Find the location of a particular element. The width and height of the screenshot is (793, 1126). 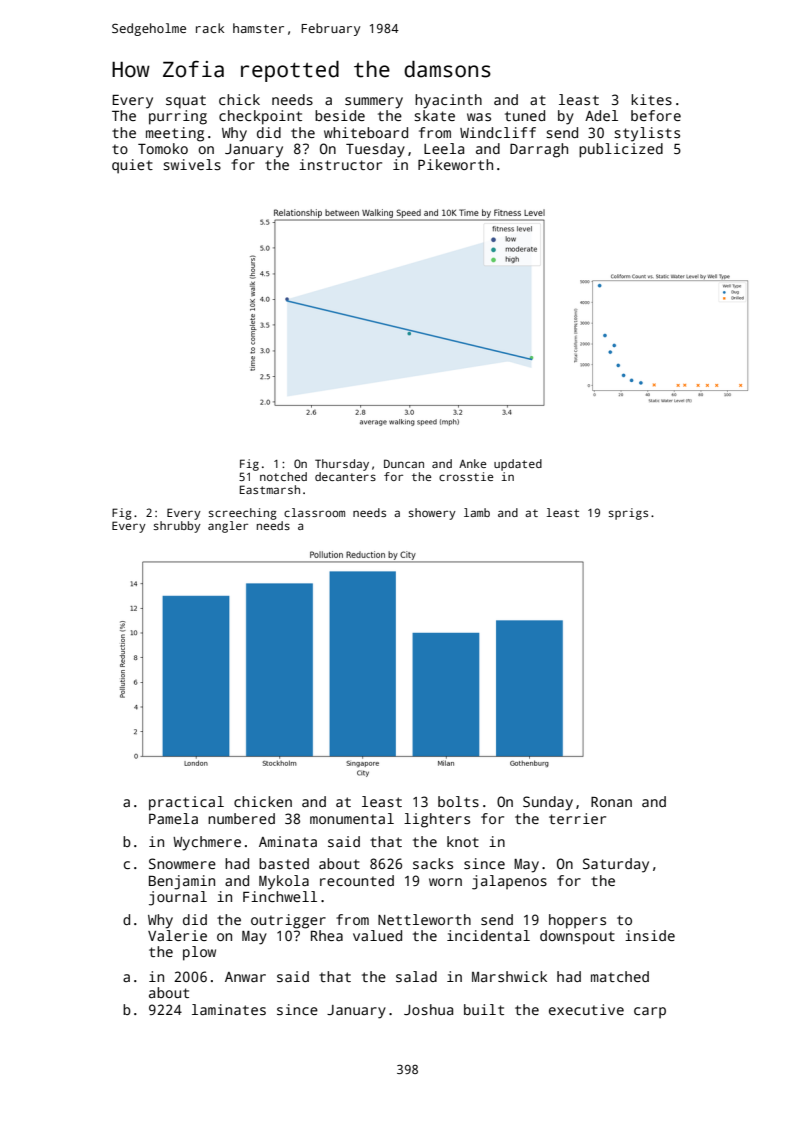

kites is located at coordinates (651, 99).
